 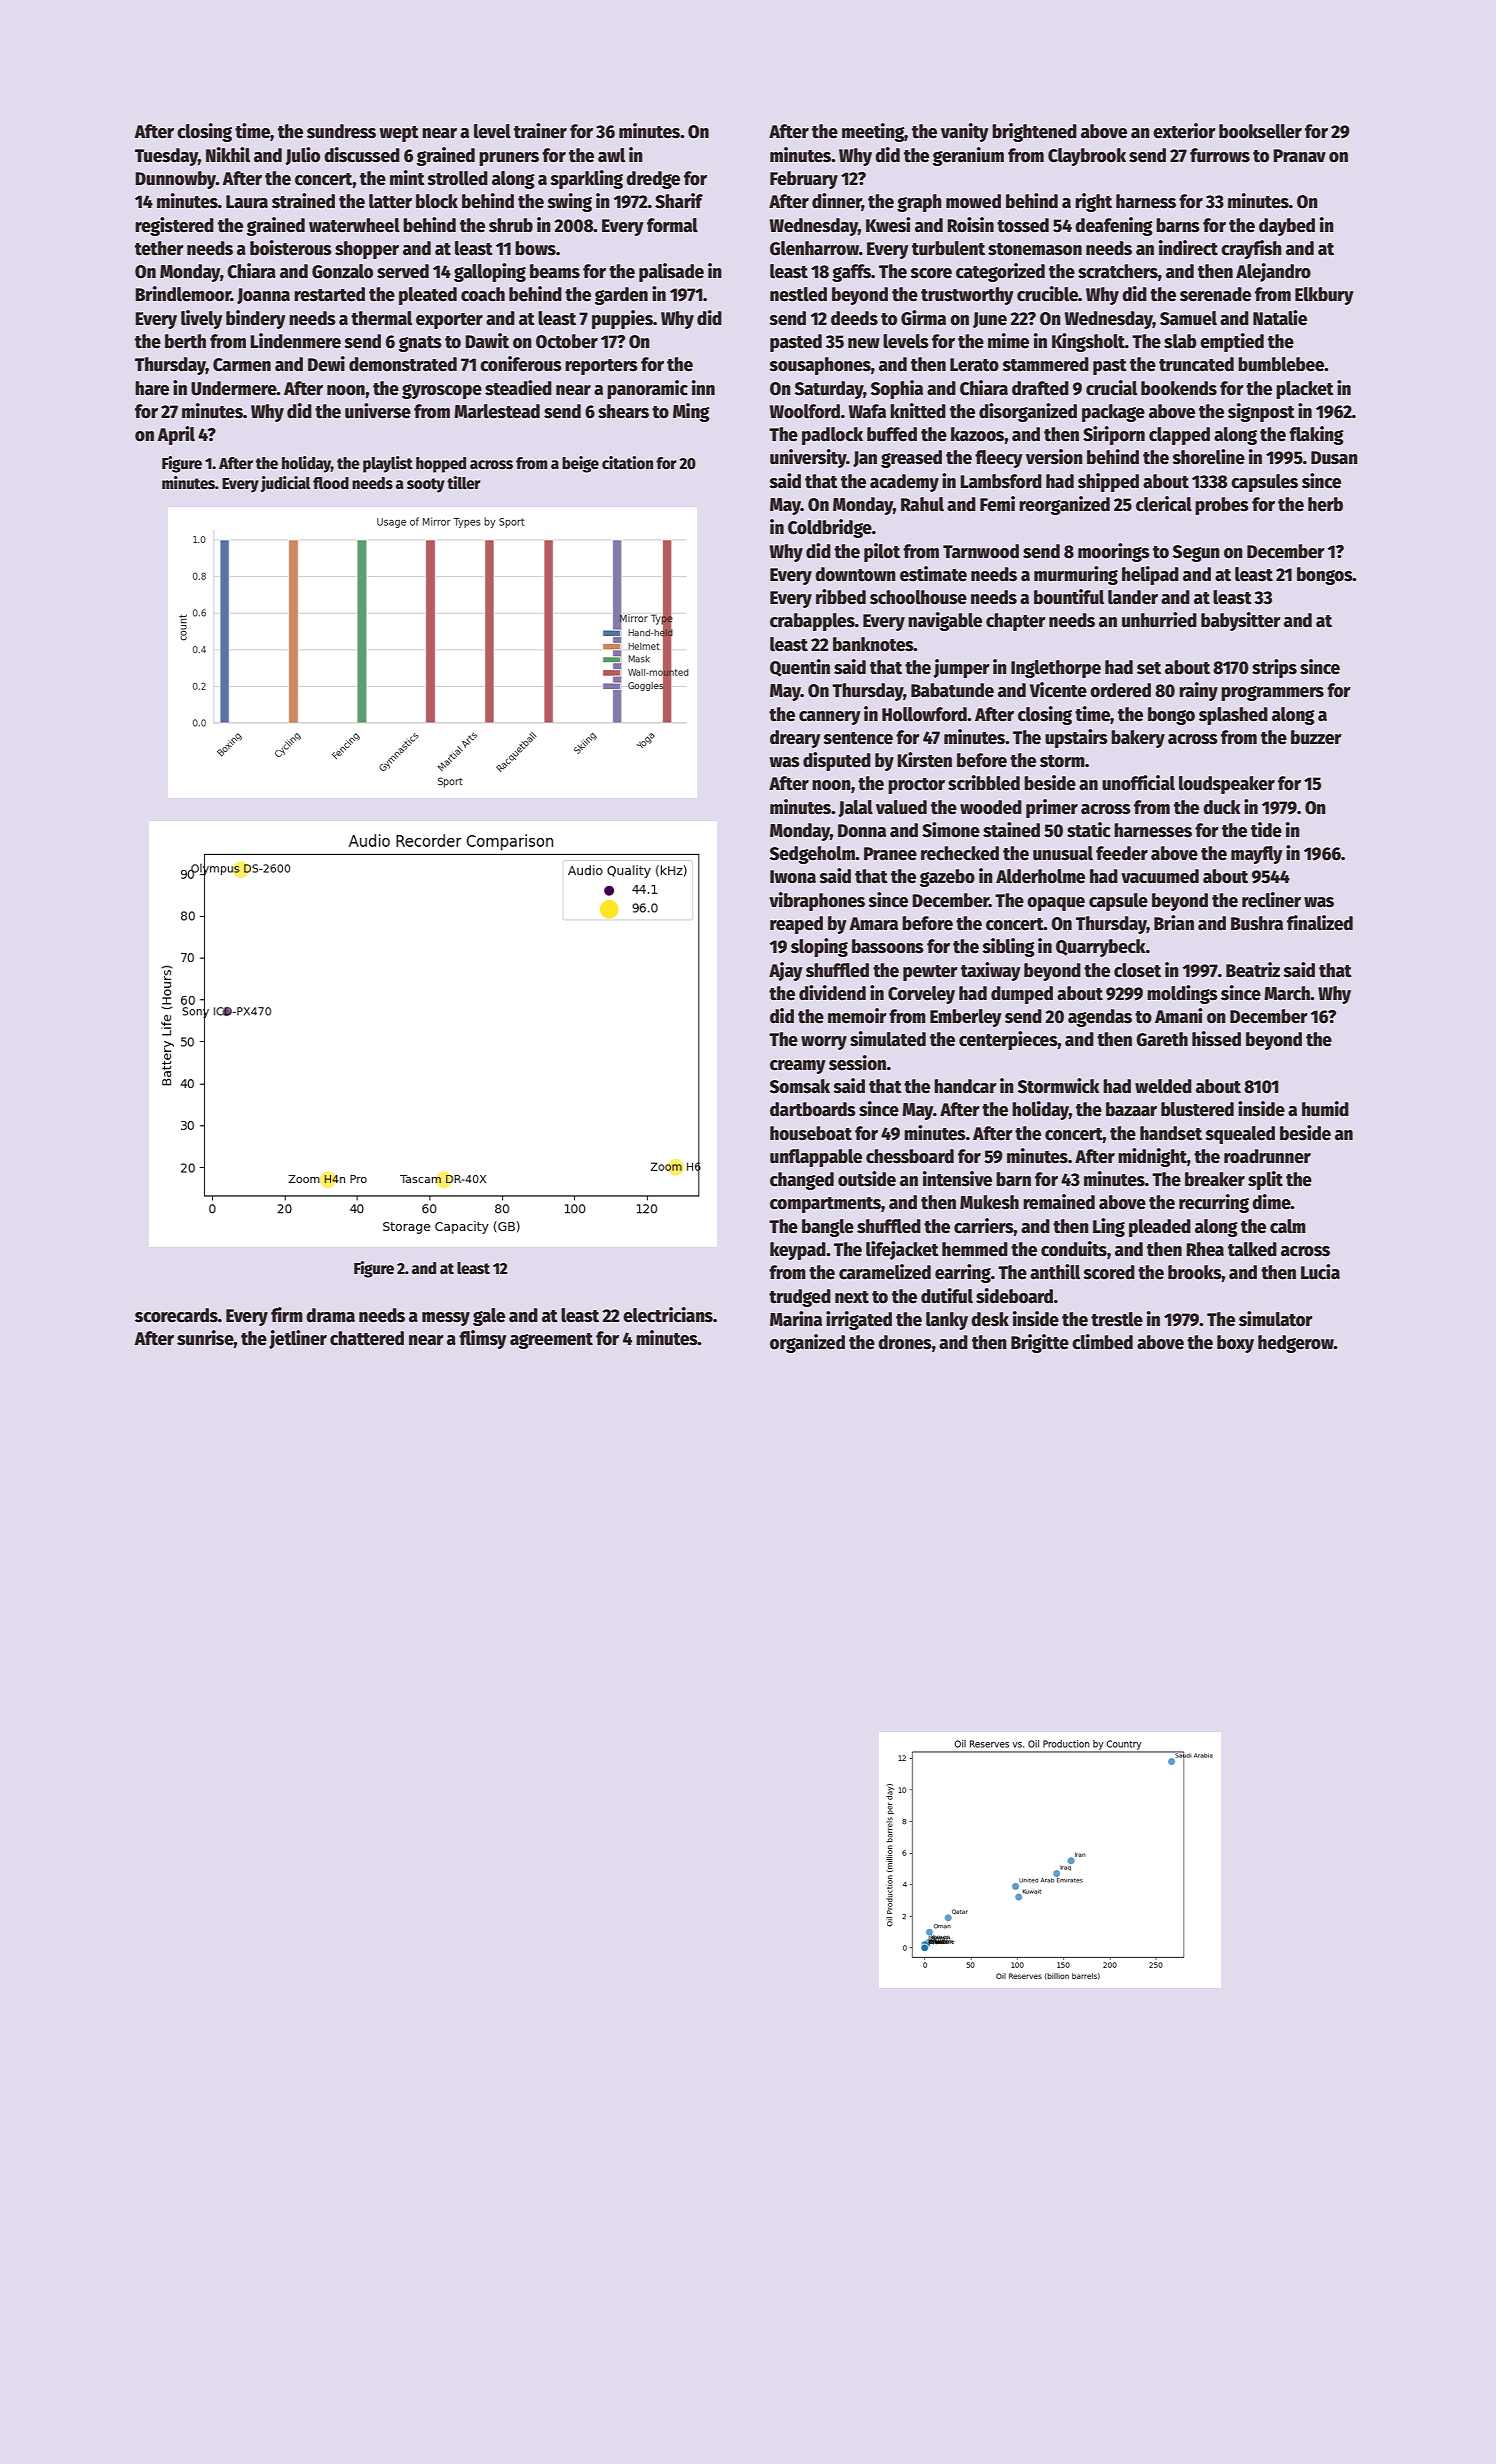 What do you see at coordinates (830, 718) in the screenshot?
I see `cannery` at bounding box center [830, 718].
